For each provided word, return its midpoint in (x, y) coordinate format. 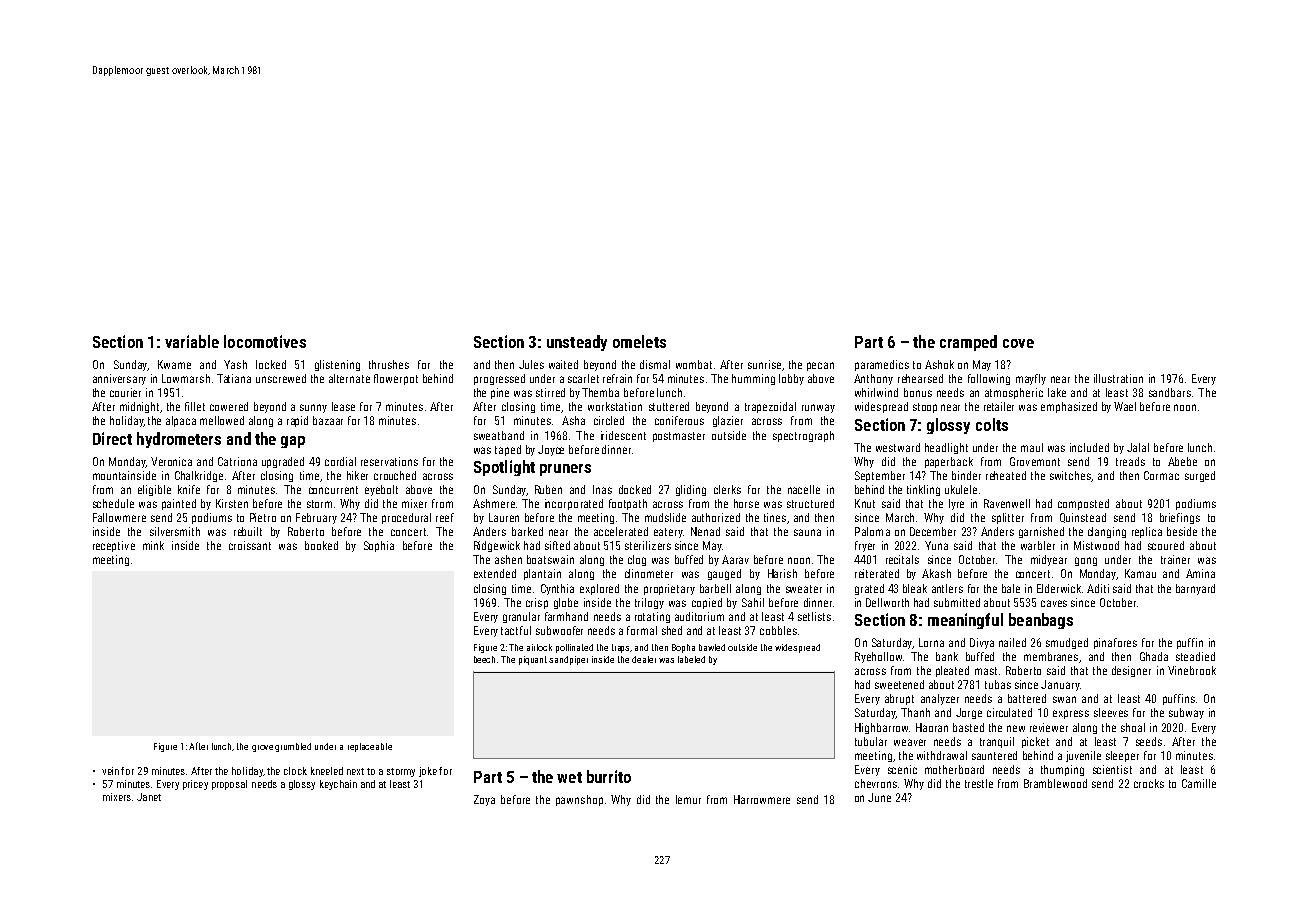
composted (1083, 504)
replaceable (370, 747)
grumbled (293, 747)
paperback (949, 462)
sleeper (1122, 756)
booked (321, 545)
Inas (602, 489)
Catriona (237, 461)
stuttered (669, 406)
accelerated (621, 531)
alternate (349, 378)
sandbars (1170, 392)
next (355, 771)
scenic (902, 769)
